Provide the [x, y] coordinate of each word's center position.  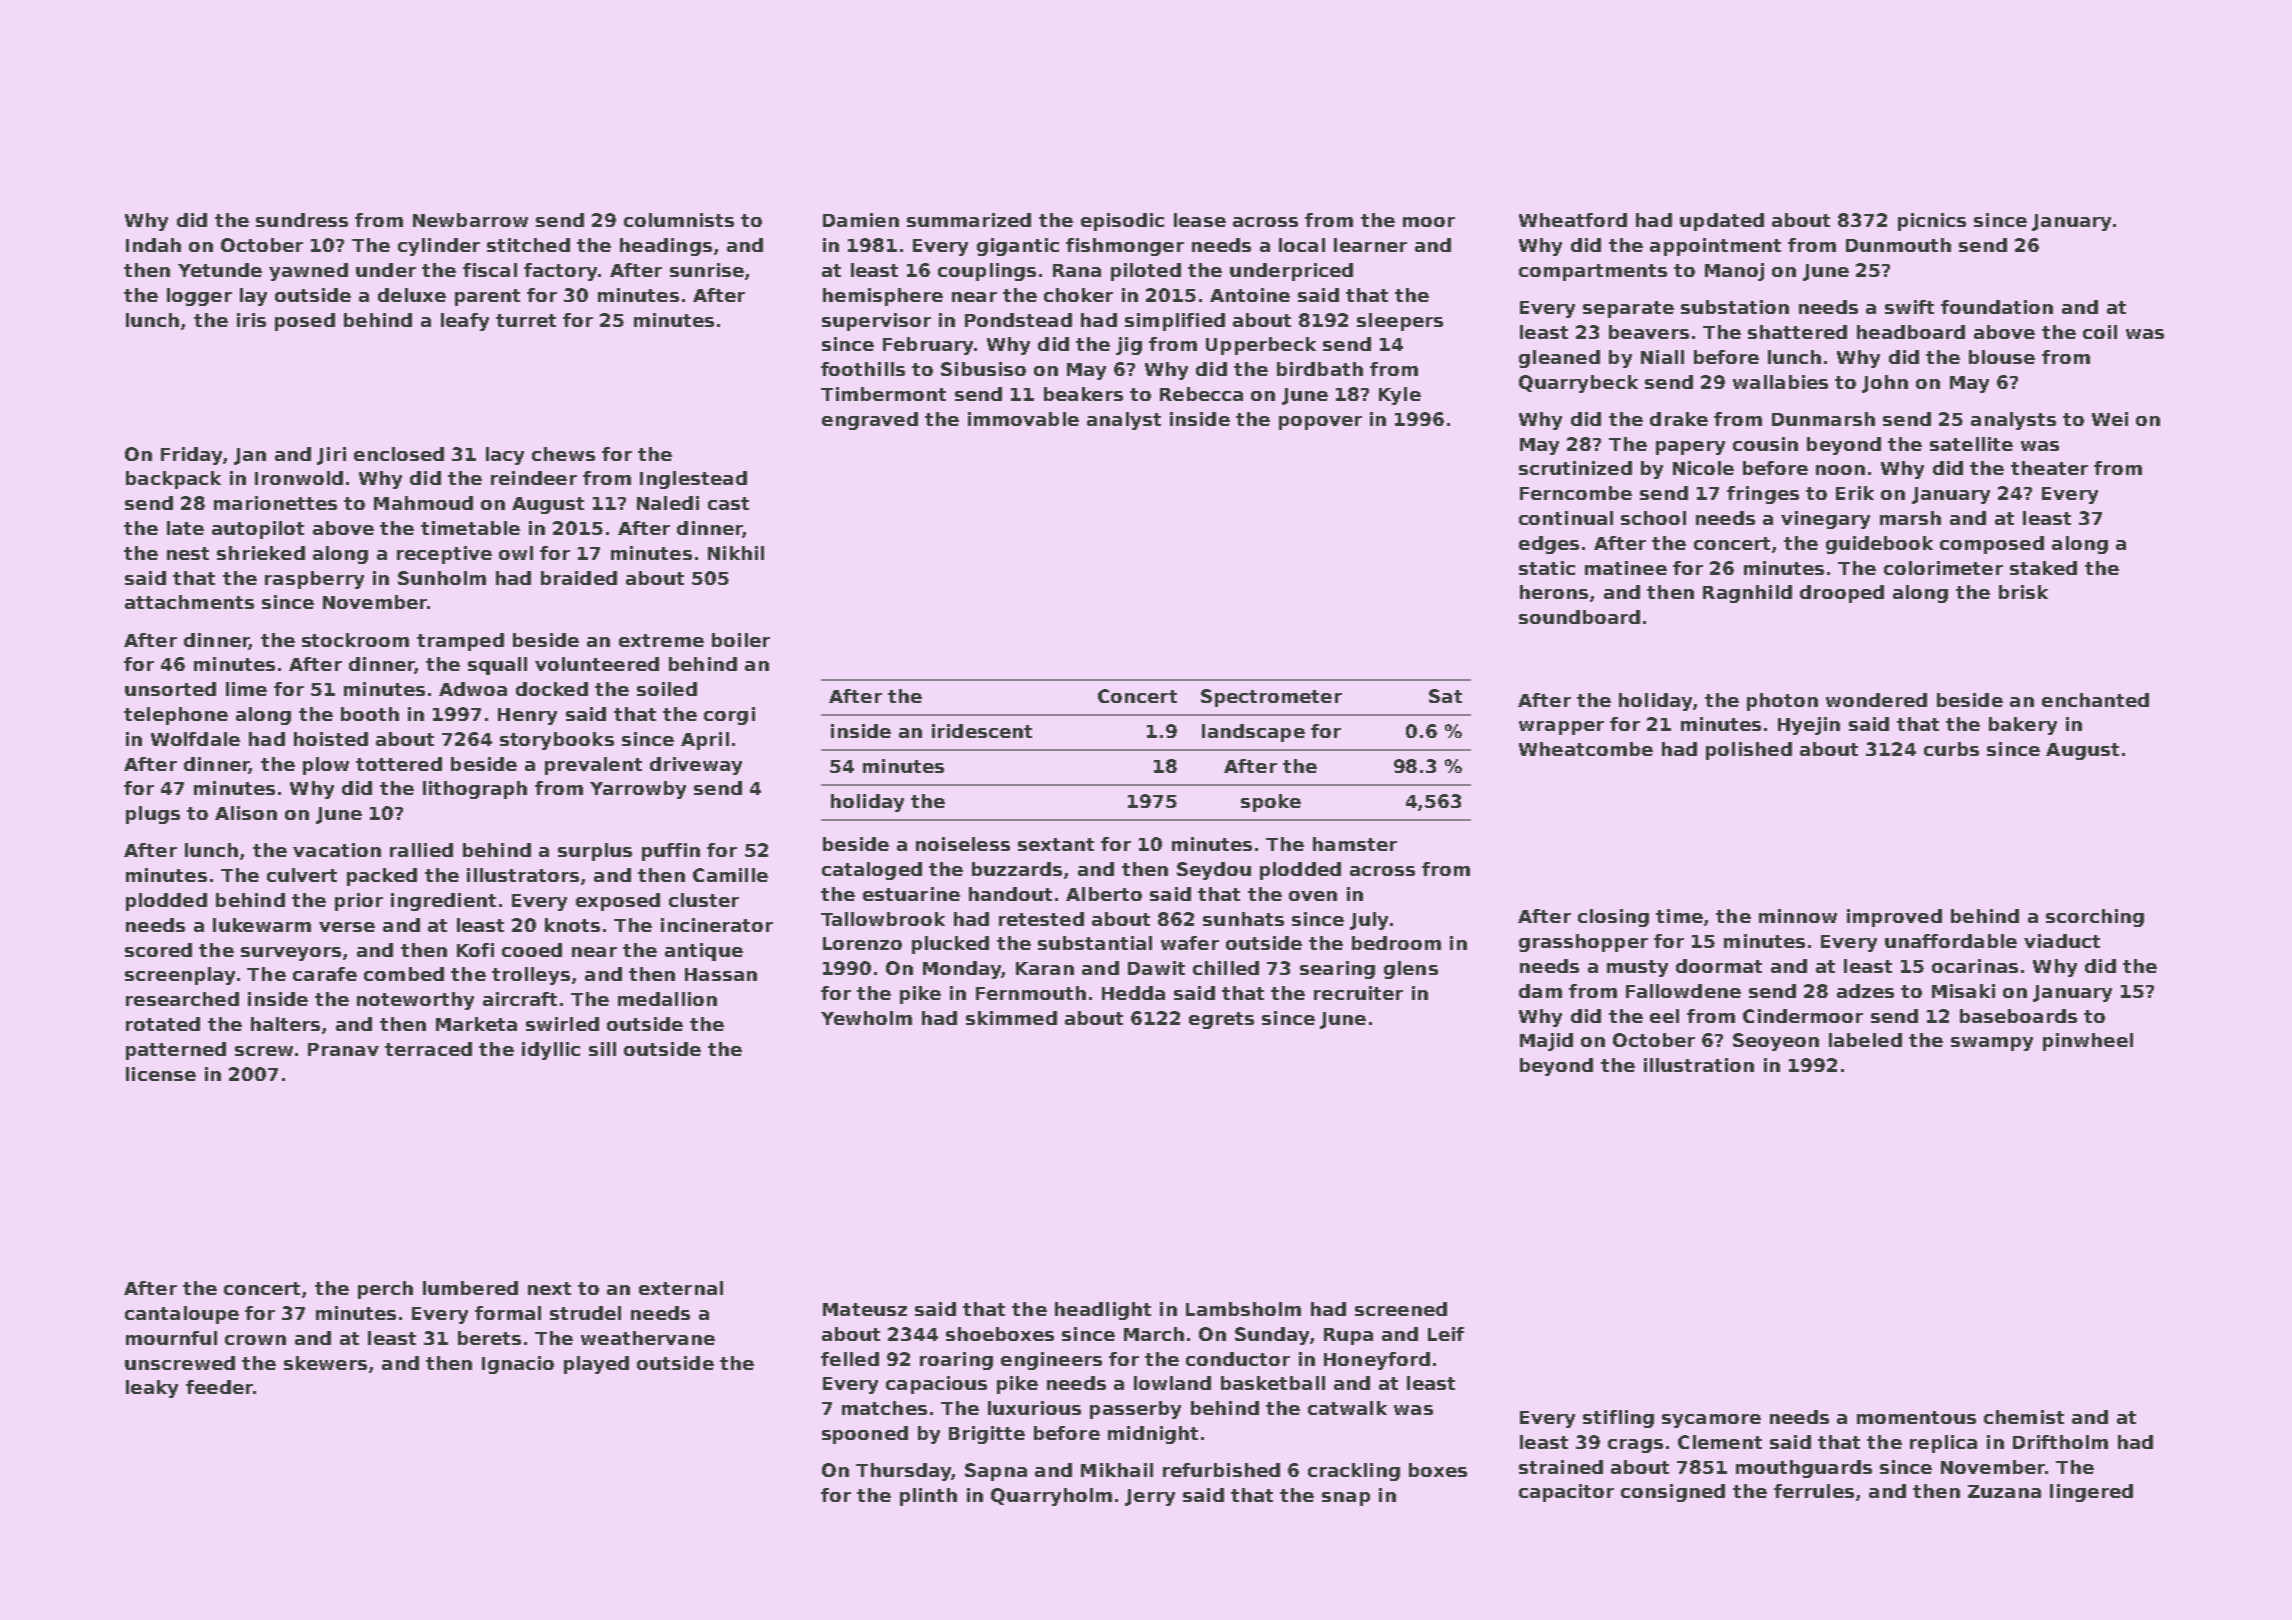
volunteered [597, 664]
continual [1566, 518]
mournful [171, 1338]
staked [2043, 568]
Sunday [1272, 1336]
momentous [1916, 1417]
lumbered [470, 1288]
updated [1722, 222]
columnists [679, 220]
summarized [969, 220]
